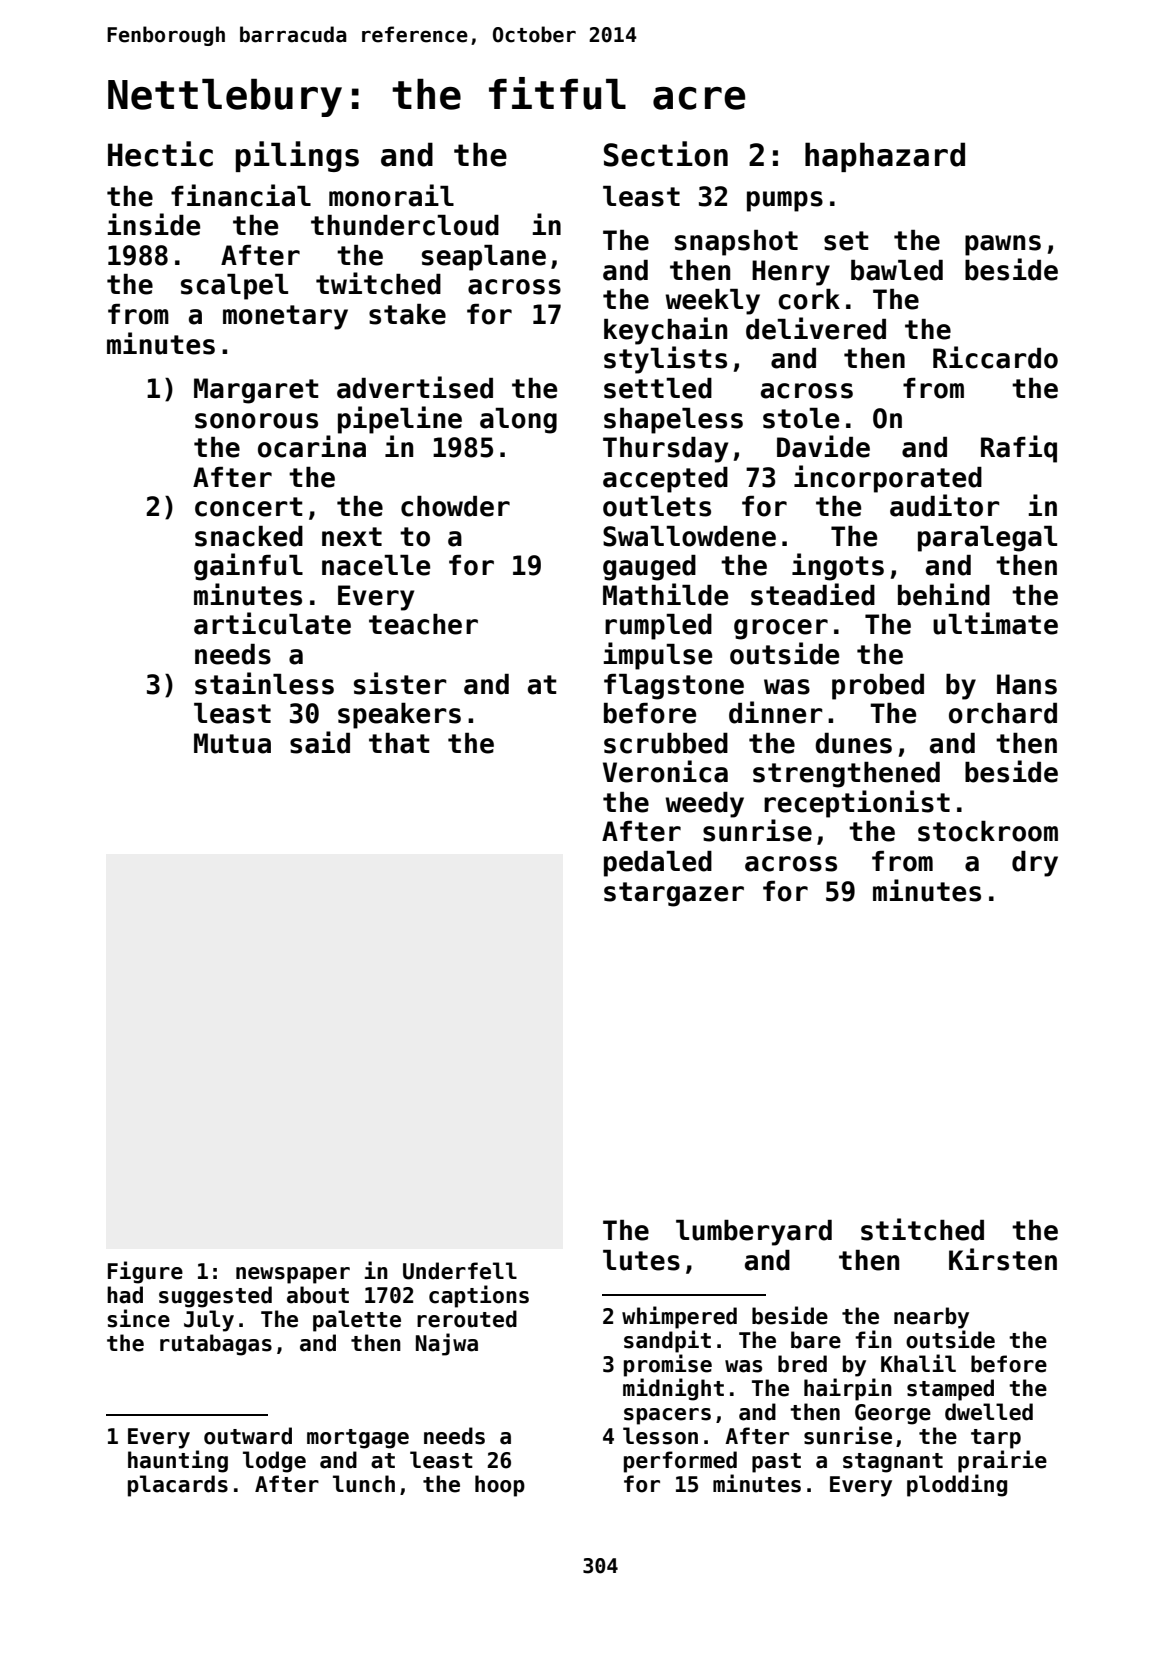 The image size is (1165, 1654). I want to click on Kirsten, so click(1003, 1259).
